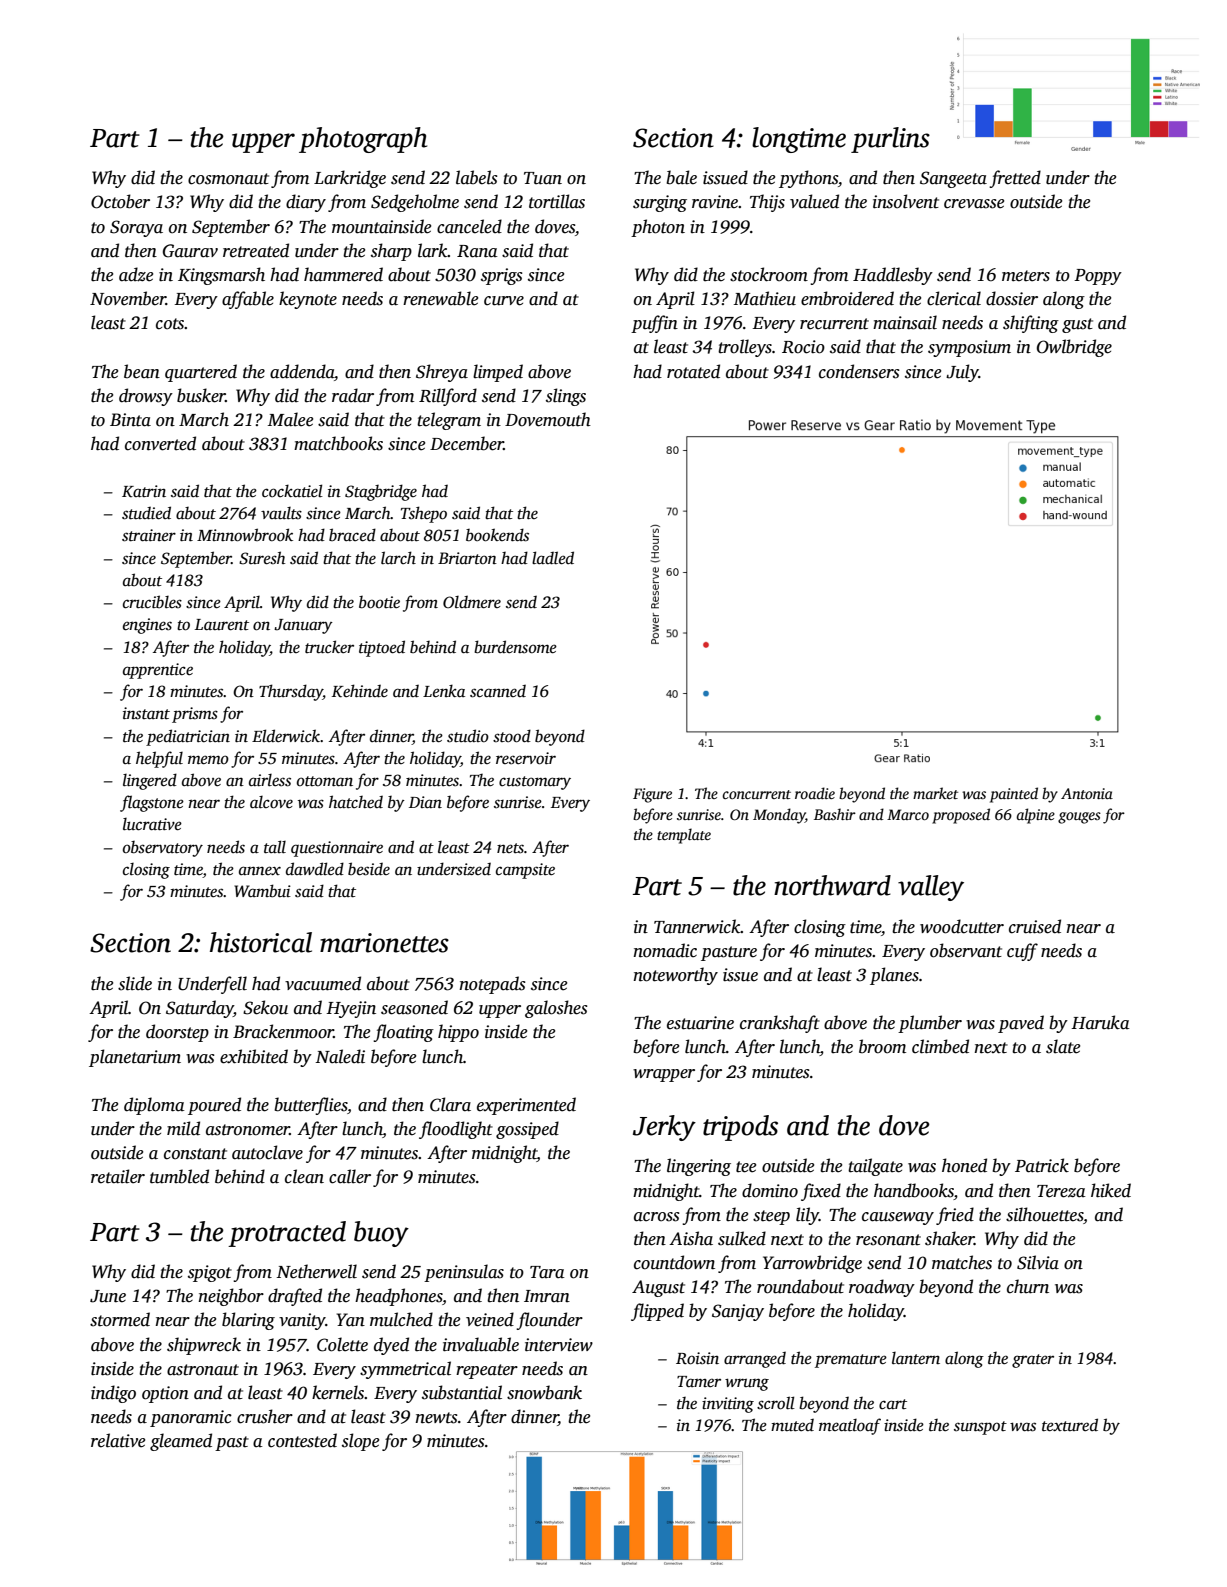  What do you see at coordinates (363, 140) in the document?
I see `photograph` at bounding box center [363, 140].
